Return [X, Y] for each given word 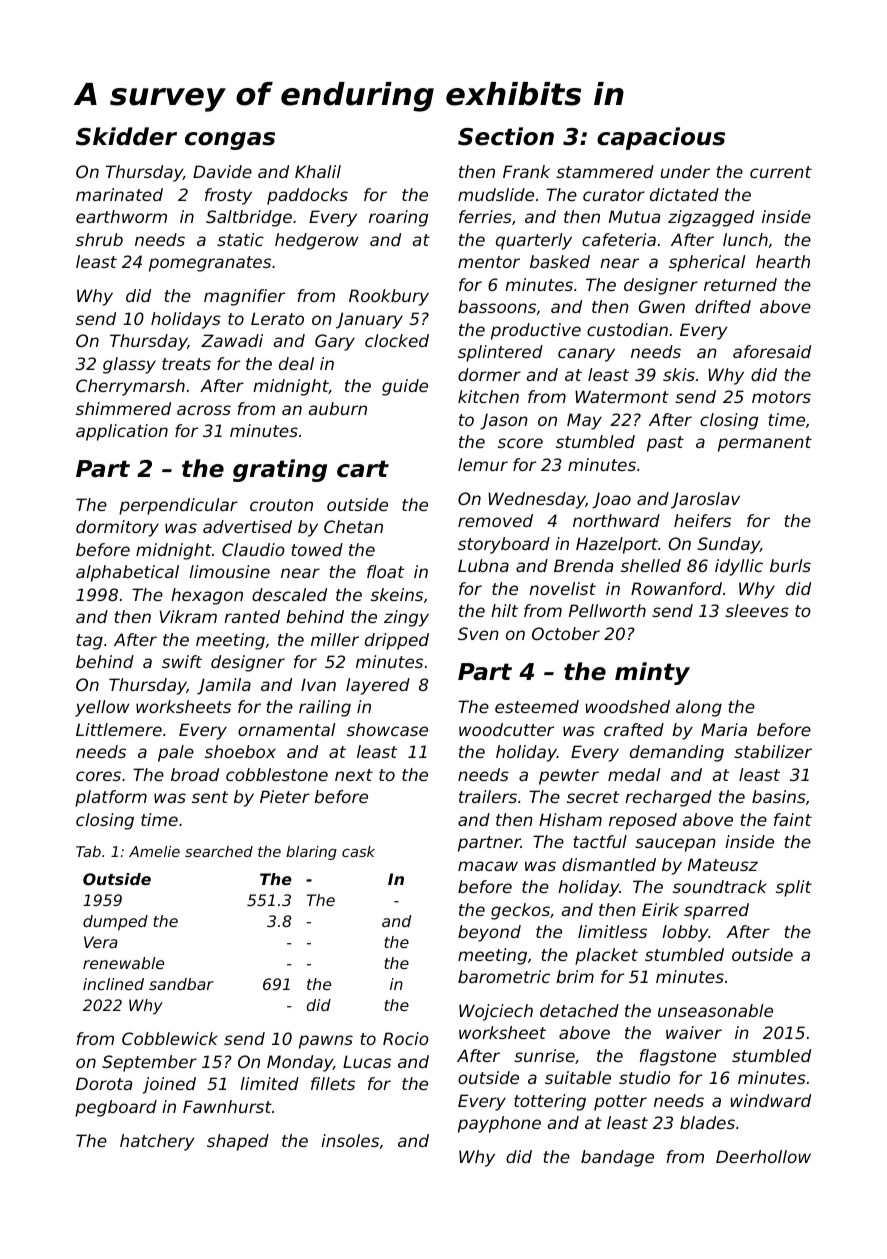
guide [405, 387]
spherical [707, 263]
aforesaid [772, 351]
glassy [129, 365]
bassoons [497, 306]
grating [280, 470]
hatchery [157, 1142]
